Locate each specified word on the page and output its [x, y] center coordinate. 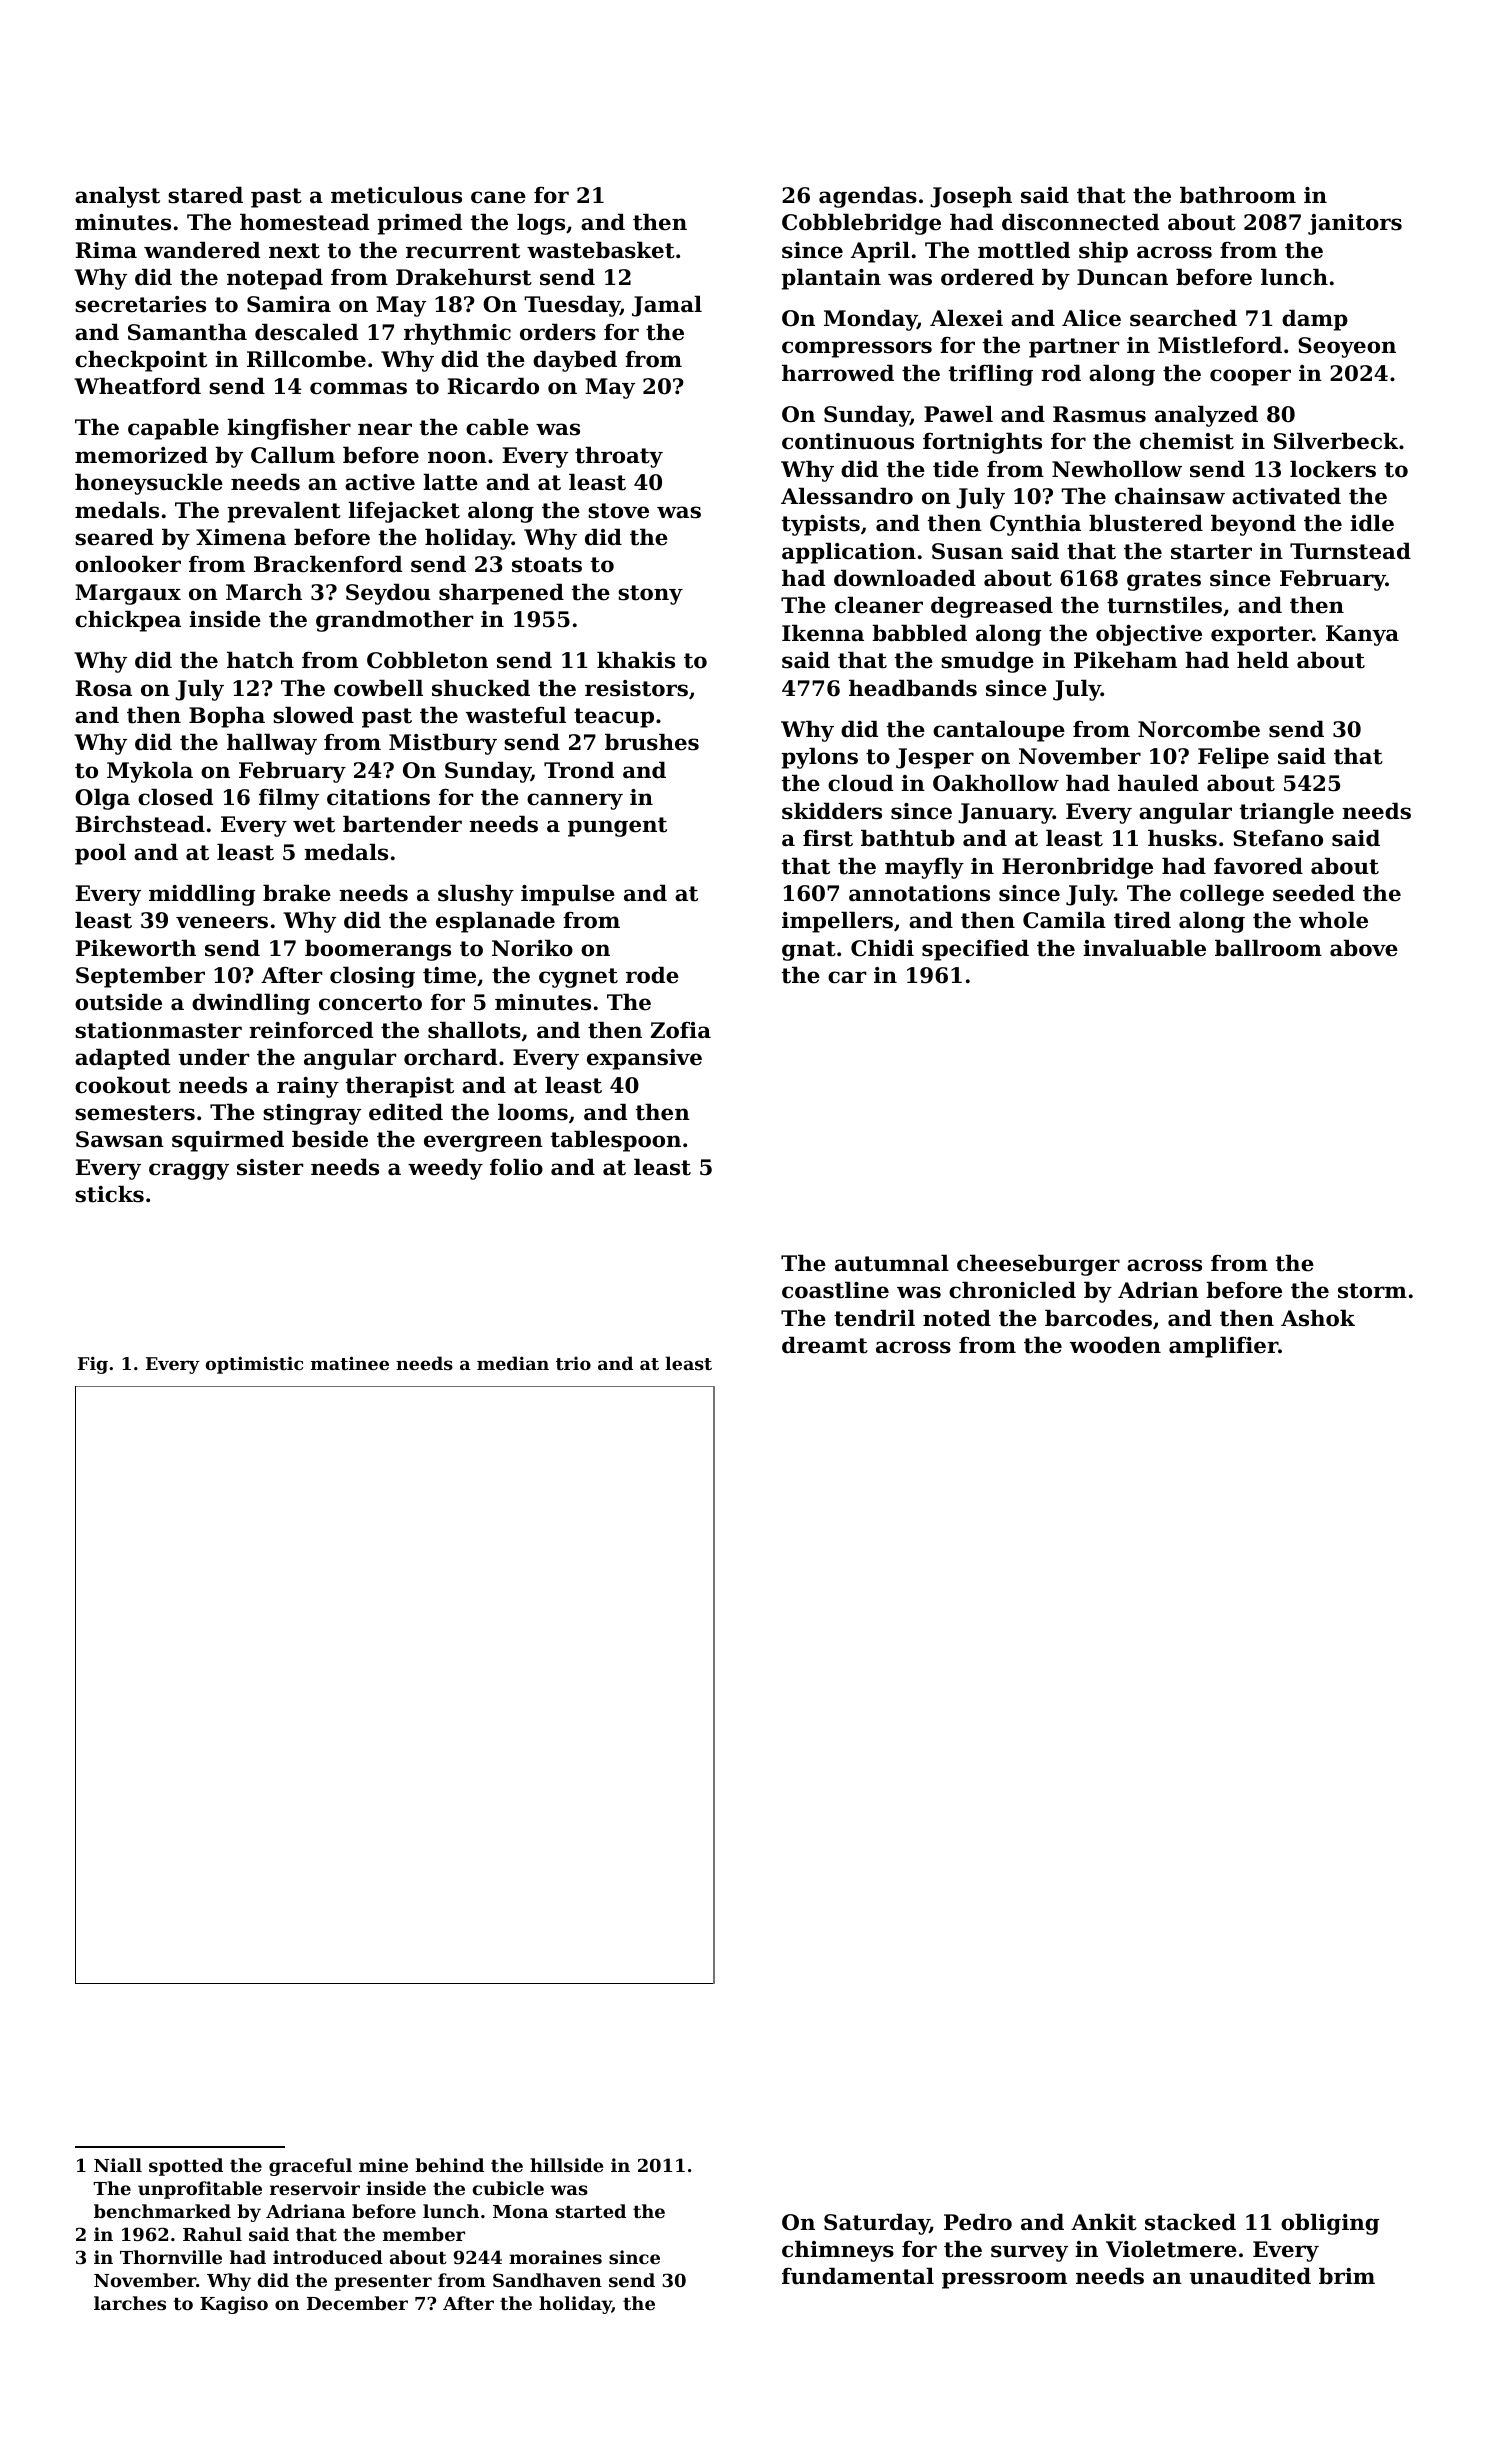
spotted [186, 2167]
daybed [575, 361]
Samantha [187, 332]
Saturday [877, 2224]
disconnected [1080, 222]
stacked [1190, 2222]
